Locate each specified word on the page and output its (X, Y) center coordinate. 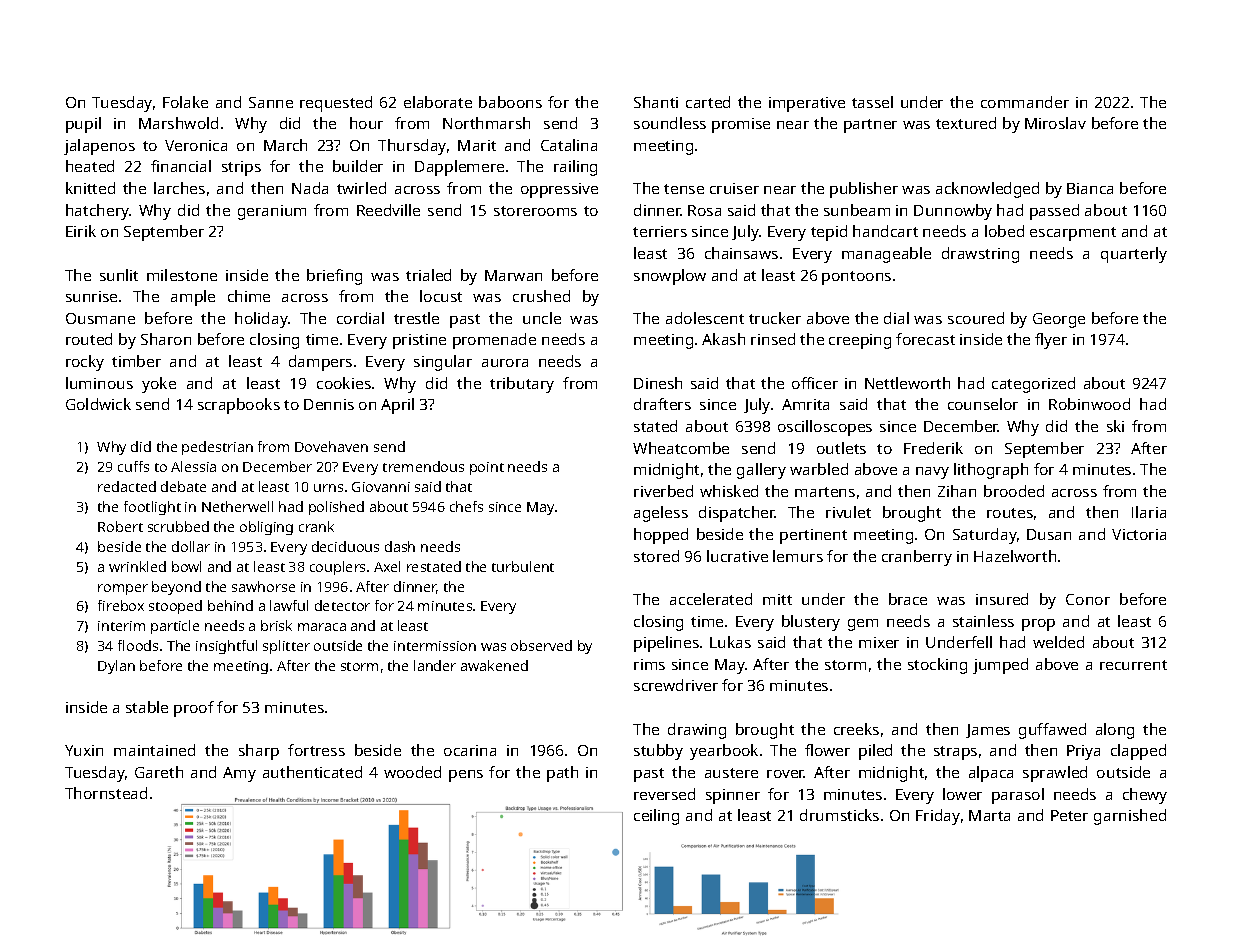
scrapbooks (239, 406)
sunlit (119, 275)
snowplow (670, 277)
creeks (856, 729)
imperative (807, 104)
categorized (1033, 385)
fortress (316, 750)
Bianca (1090, 188)
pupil (83, 125)
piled (875, 752)
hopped (661, 536)
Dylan (116, 667)
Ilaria (1149, 512)
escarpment (1073, 234)
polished (336, 508)
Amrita (805, 404)
